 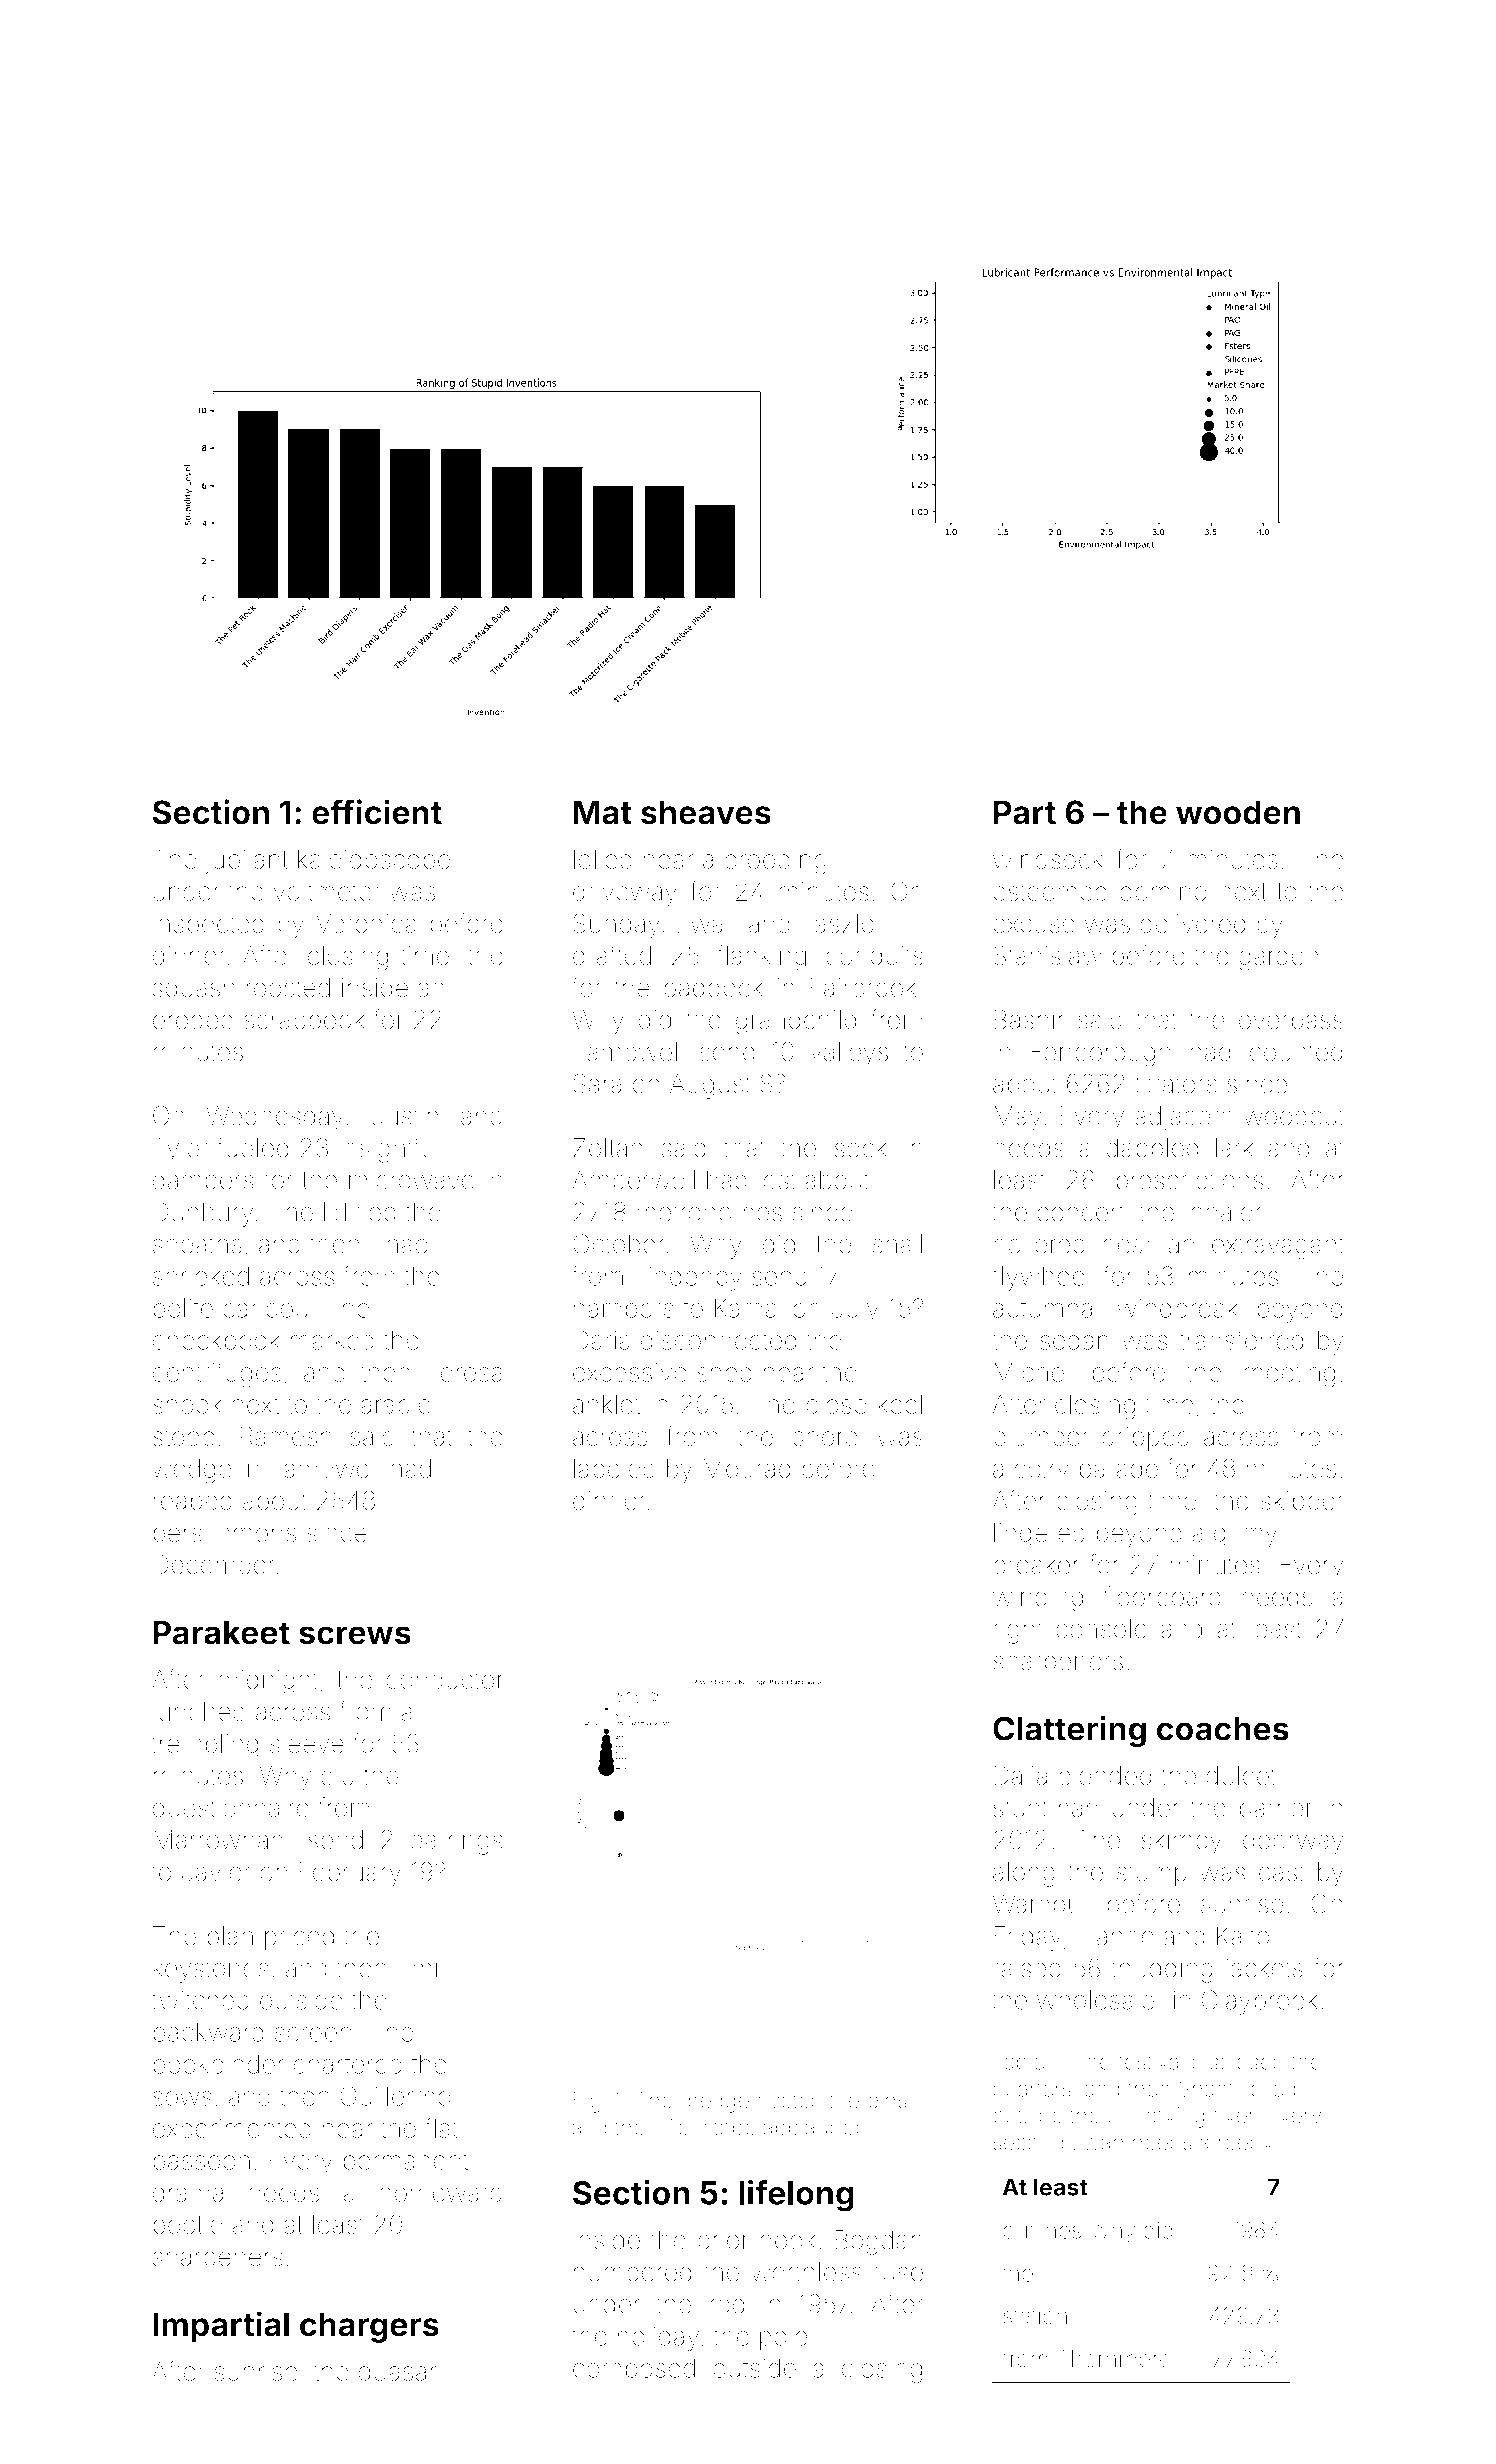 What do you see at coordinates (222, 1840) in the screenshot?
I see `Marrowham` at bounding box center [222, 1840].
